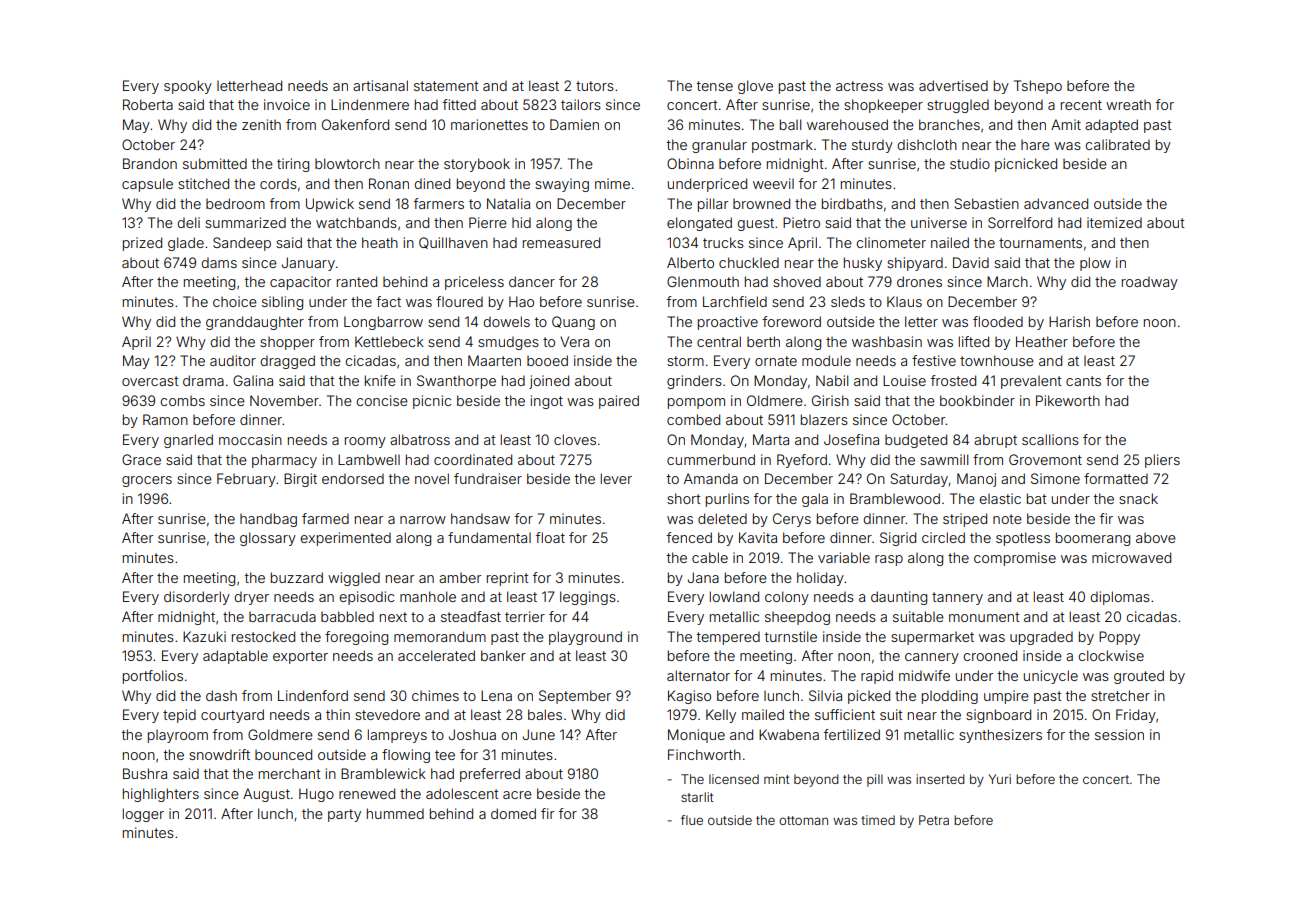  What do you see at coordinates (313, 695) in the screenshot?
I see `Lindenford` at bounding box center [313, 695].
